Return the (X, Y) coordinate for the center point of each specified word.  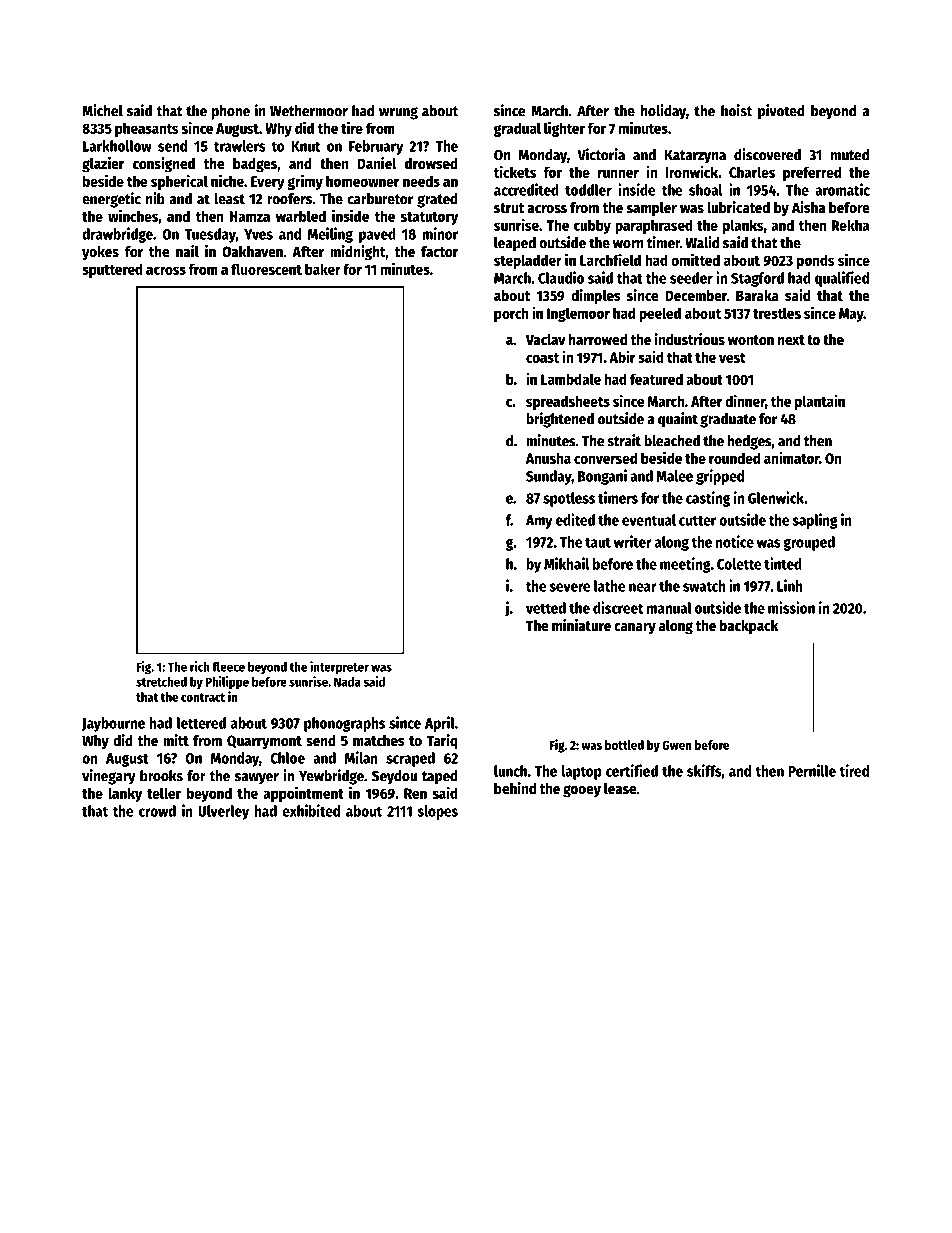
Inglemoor (578, 314)
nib (155, 198)
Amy (539, 522)
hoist (736, 110)
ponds (816, 261)
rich (200, 666)
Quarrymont (264, 742)
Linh (790, 585)
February (376, 147)
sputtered (112, 270)
